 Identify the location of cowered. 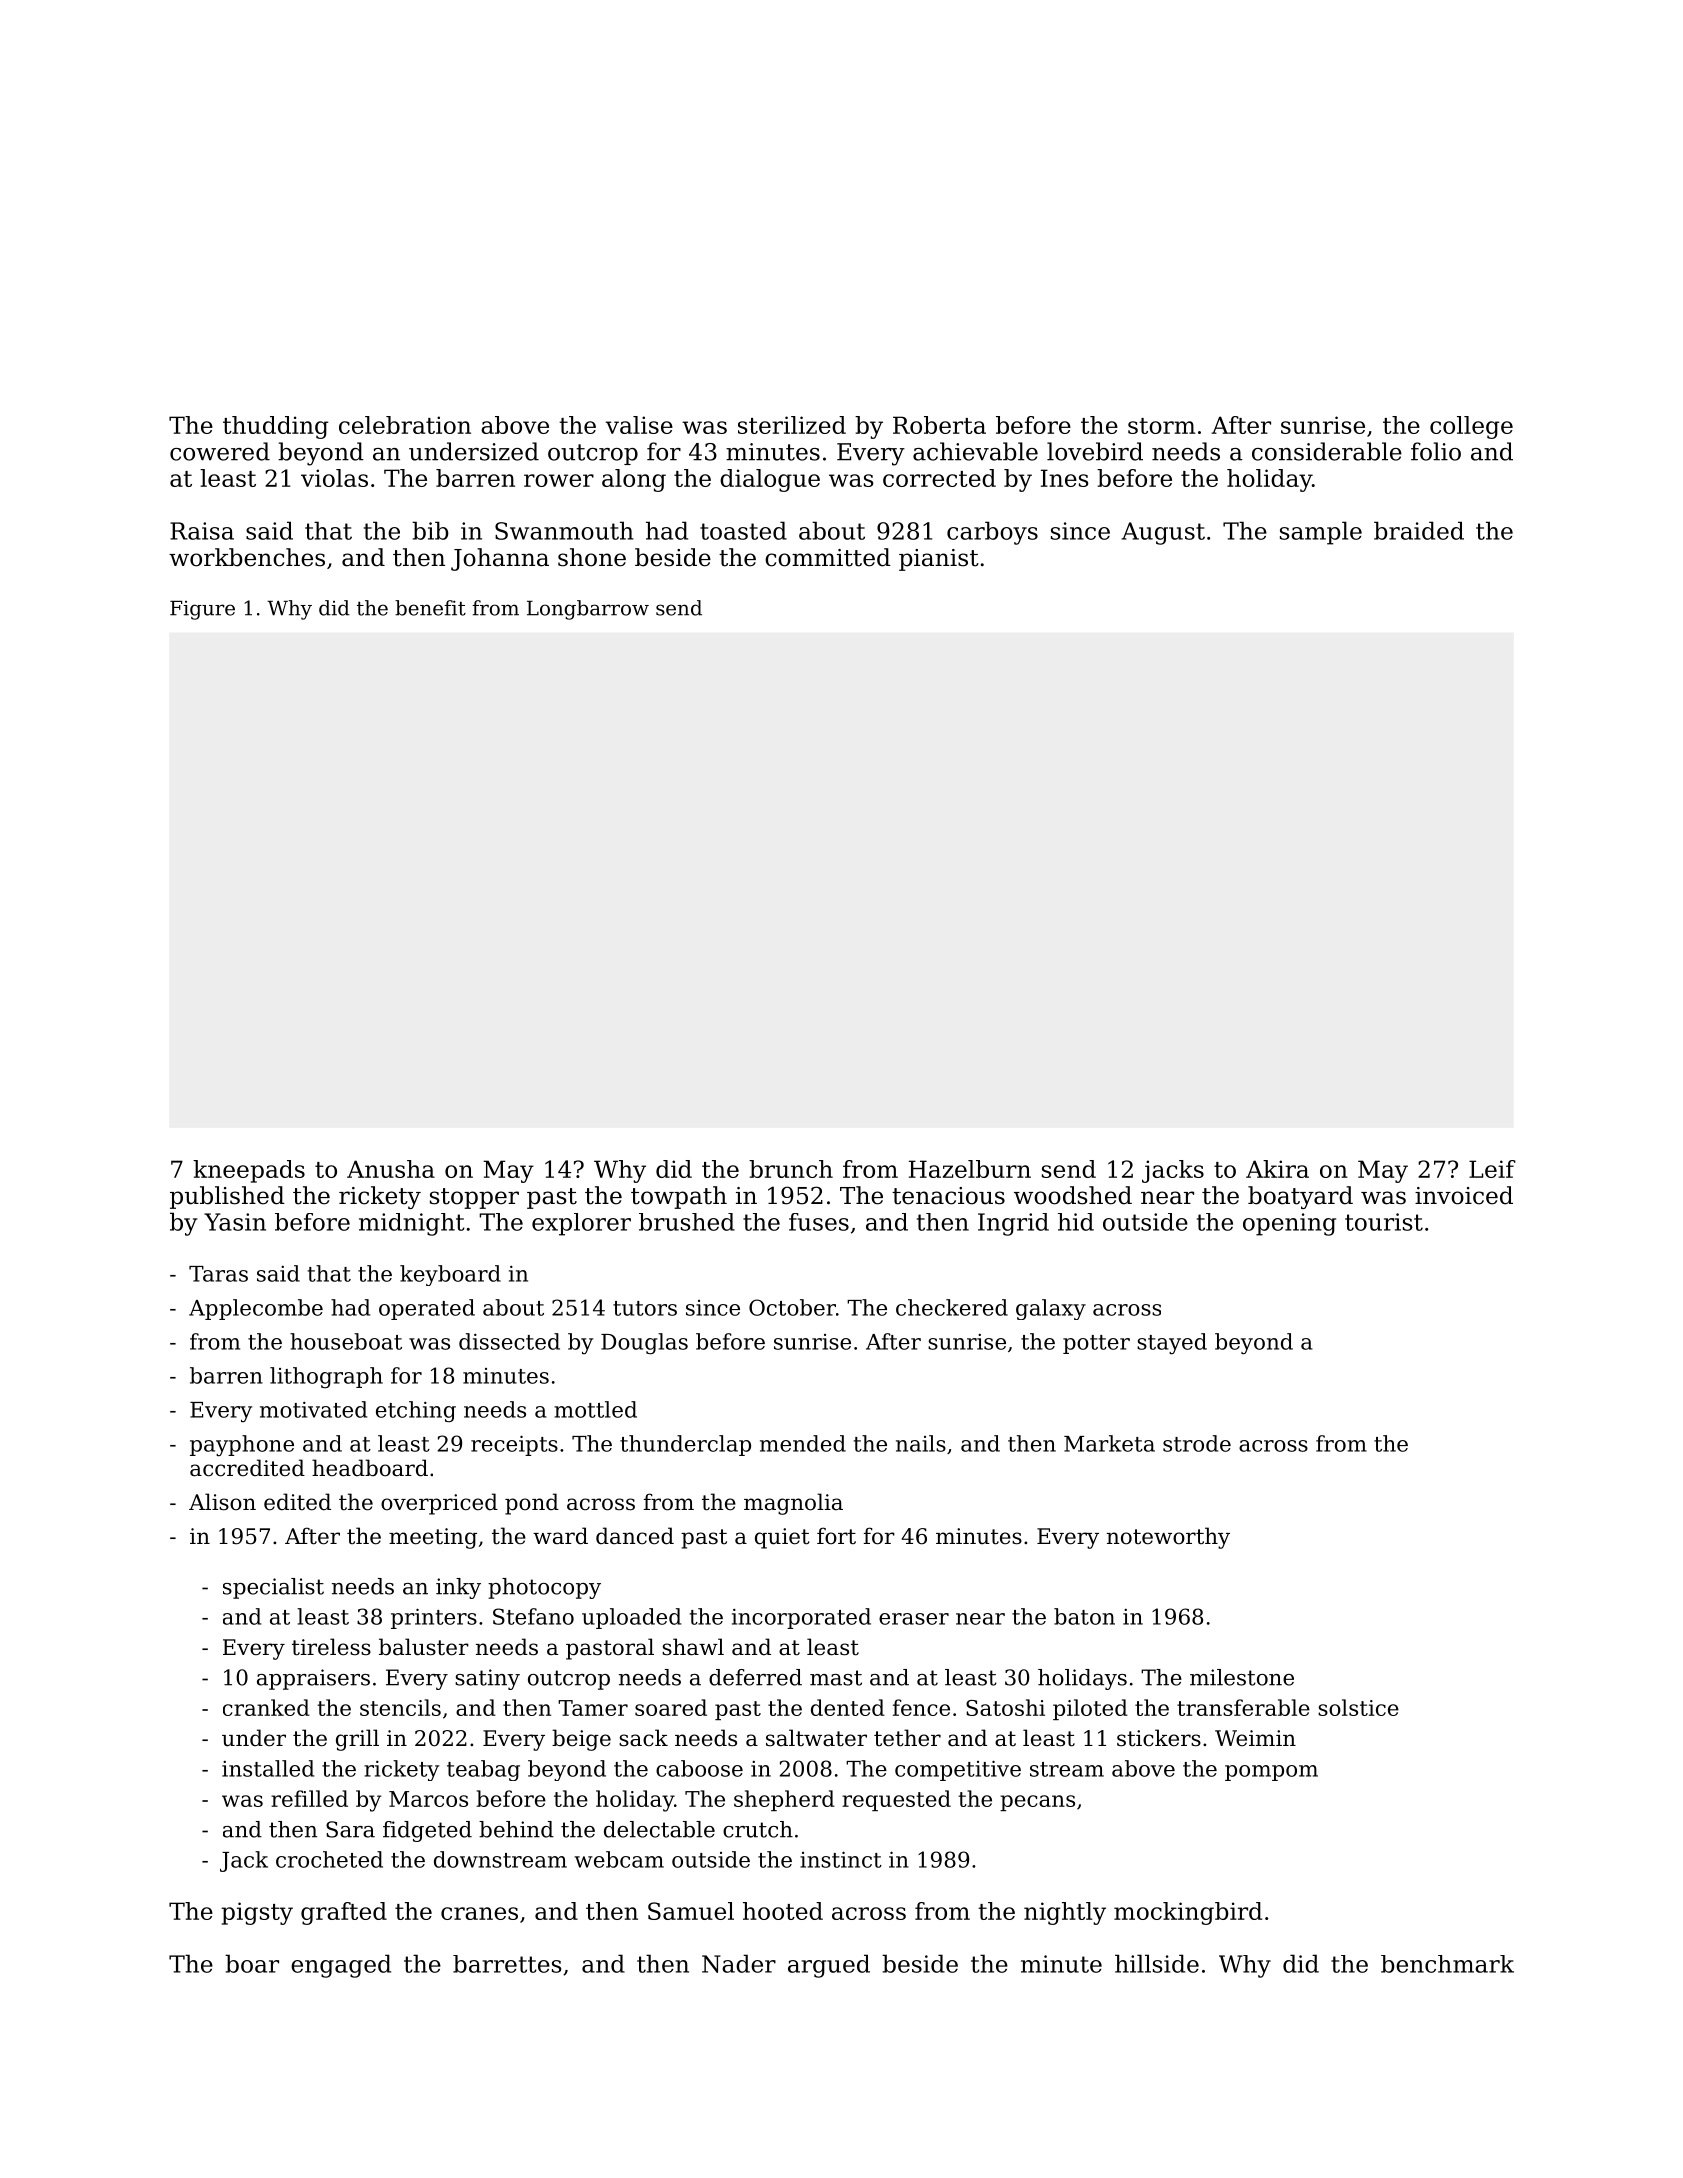
(220, 451).
